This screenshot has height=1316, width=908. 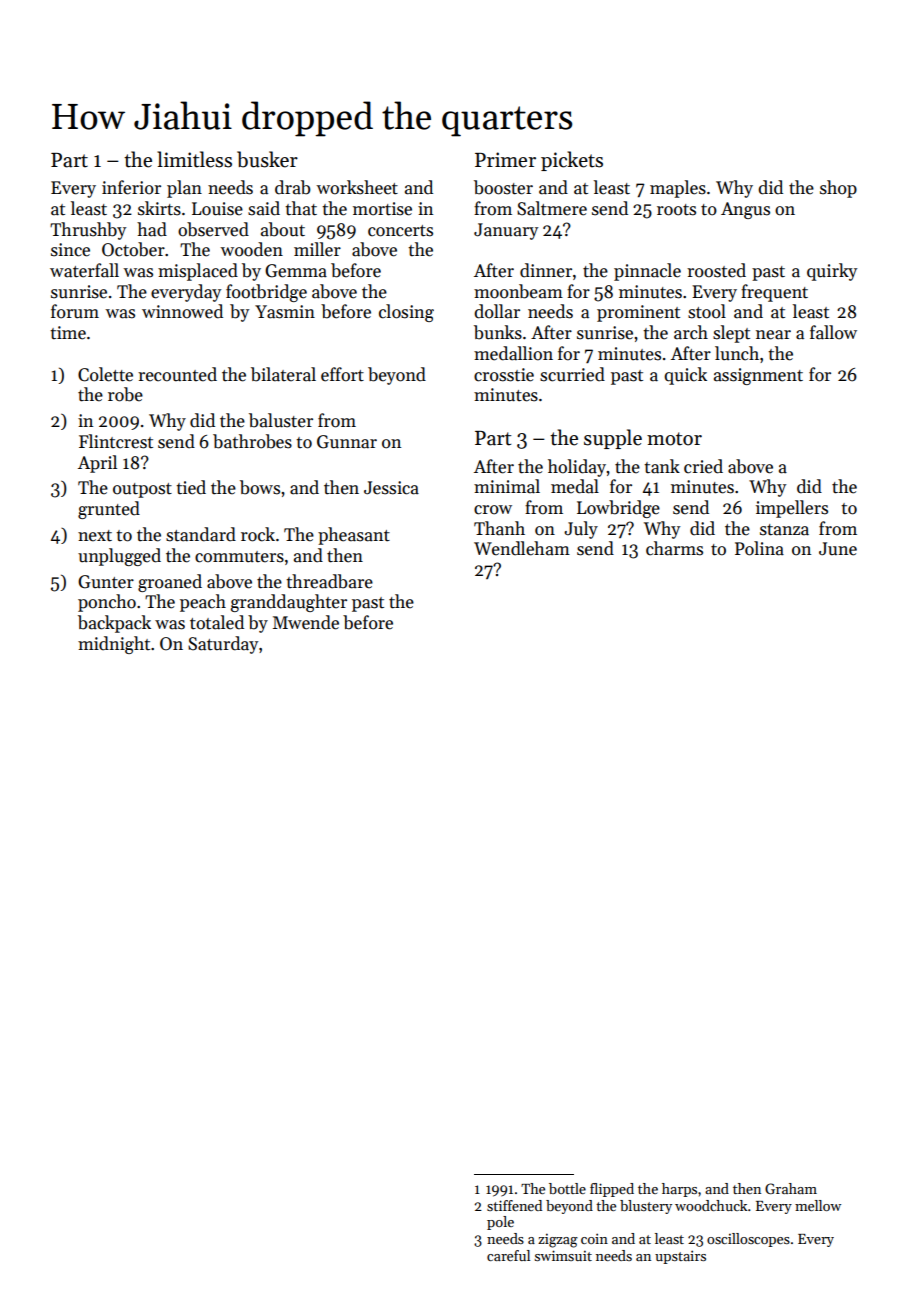 I want to click on careful, so click(x=508, y=1255).
